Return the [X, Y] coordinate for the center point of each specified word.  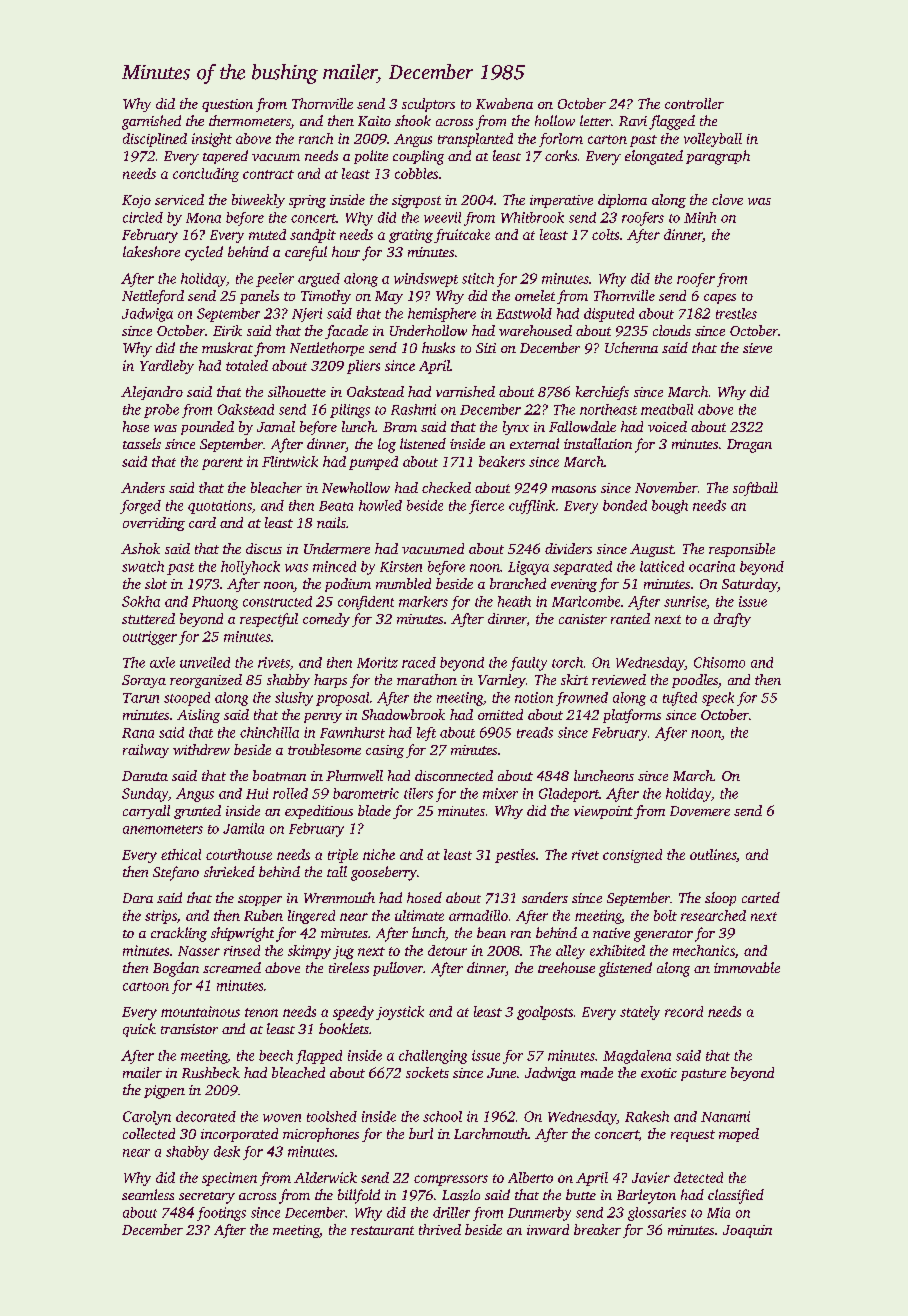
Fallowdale [582, 426]
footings [221, 1214]
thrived [440, 1229]
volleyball [713, 140]
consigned [632, 856]
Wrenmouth [339, 897]
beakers [502, 461]
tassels [142, 443]
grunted [197, 812]
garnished [151, 122]
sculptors [428, 105]
